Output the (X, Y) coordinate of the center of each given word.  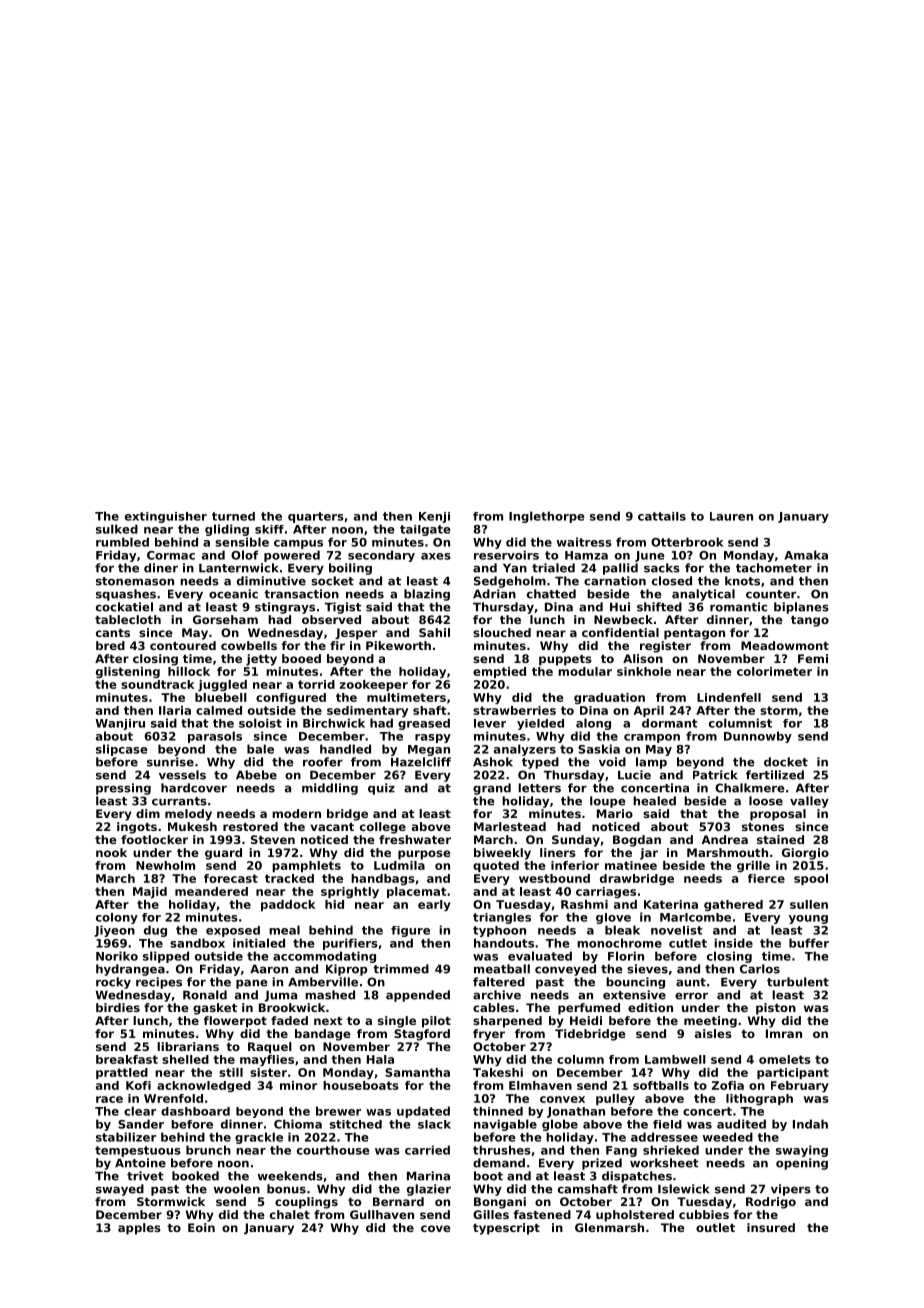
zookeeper (374, 685)
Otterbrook (687, 542)
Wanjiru (120, 724)
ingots (137, 828)
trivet (145, 1176)
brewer (338, 1111)
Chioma (298, 1124)
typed (540, 763)
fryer (489, 1035)
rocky (113, 983)
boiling (350, 569)
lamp (651, 763)
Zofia (728, 1085)
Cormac (171, 555)
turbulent (798, 982)
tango (810, 621)
